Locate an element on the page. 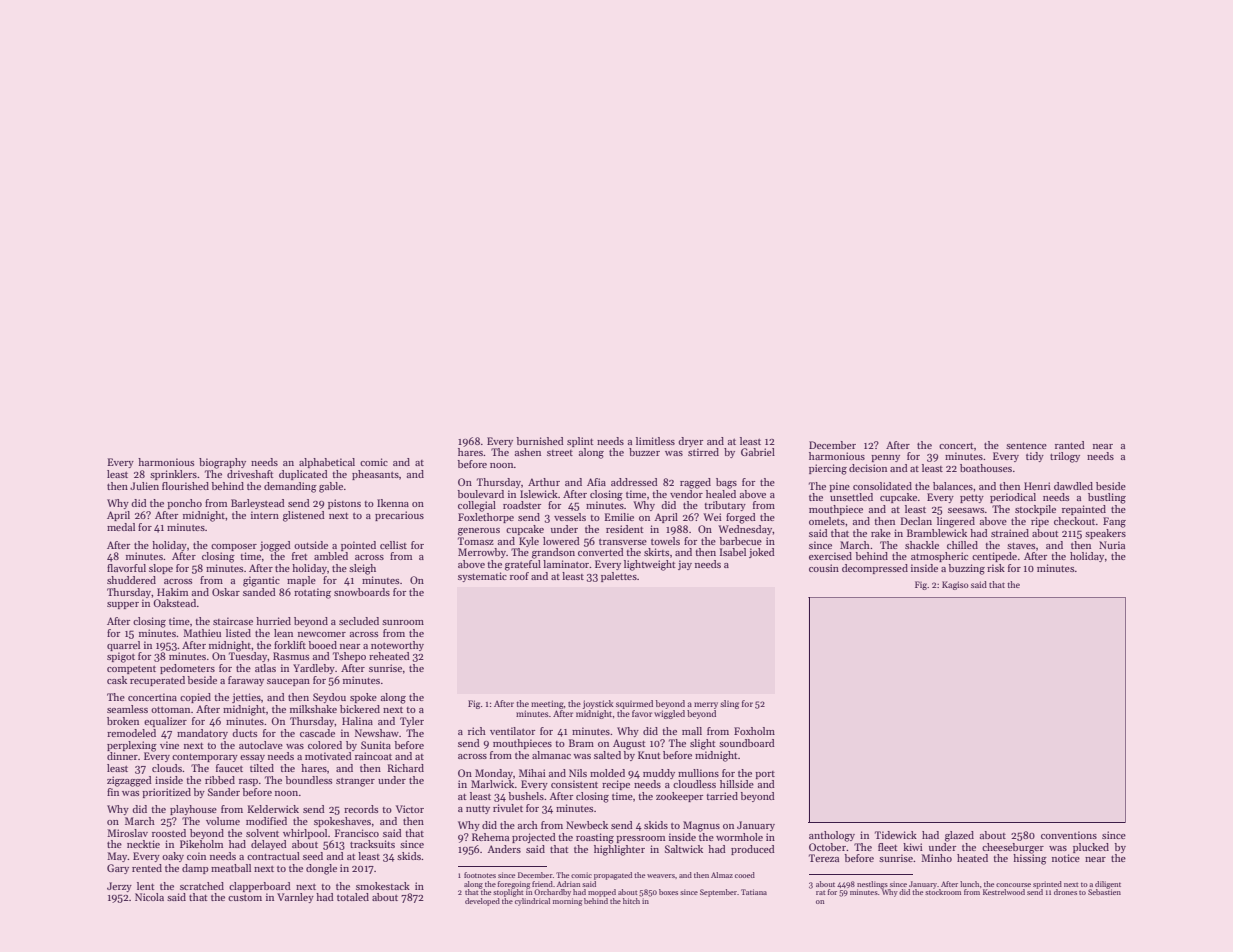 This page has width=1233, height=952. stockroom is located at coordinates (943, 892).
